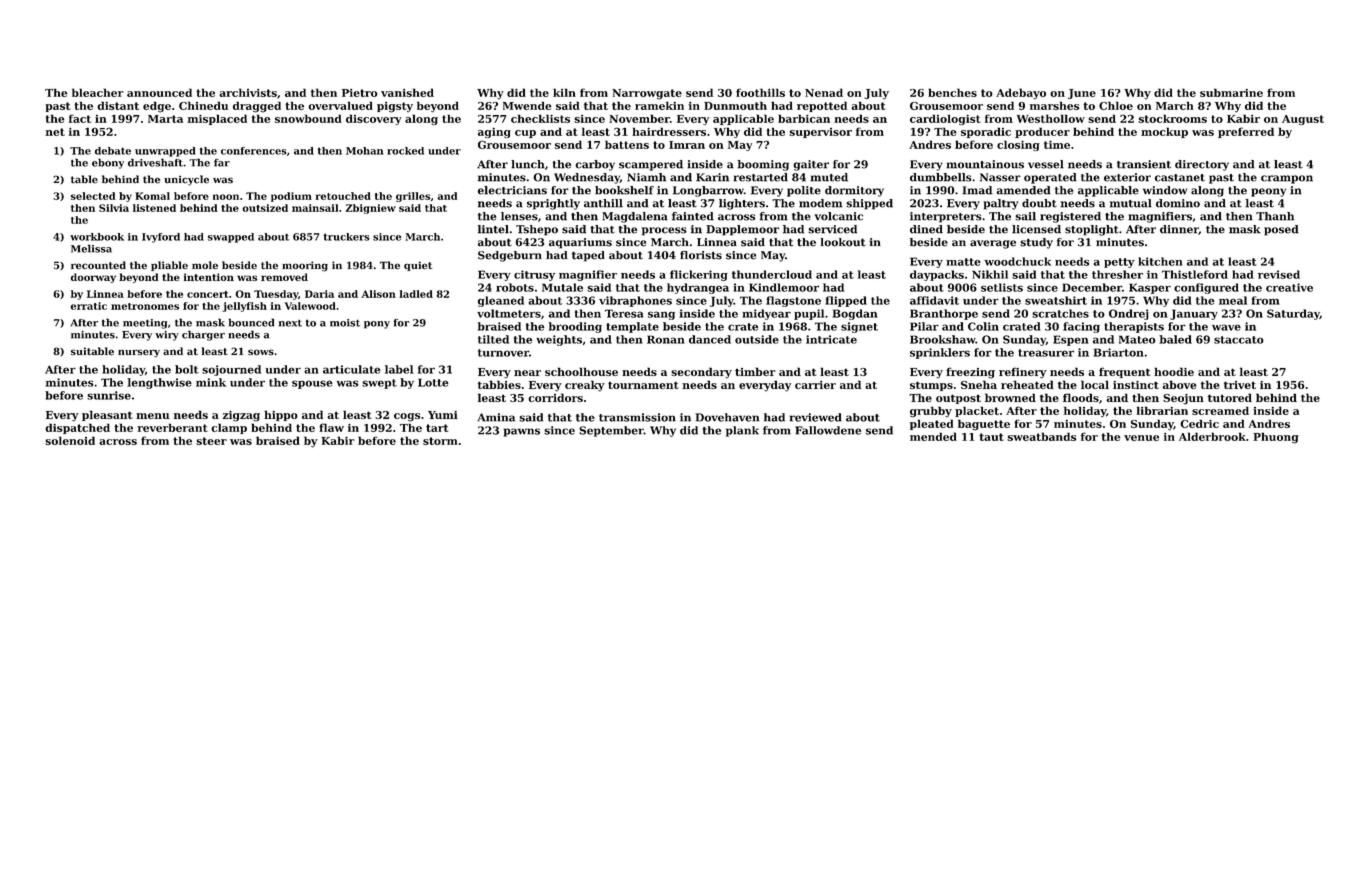  I want to click on doorway, so click(93, 278).
